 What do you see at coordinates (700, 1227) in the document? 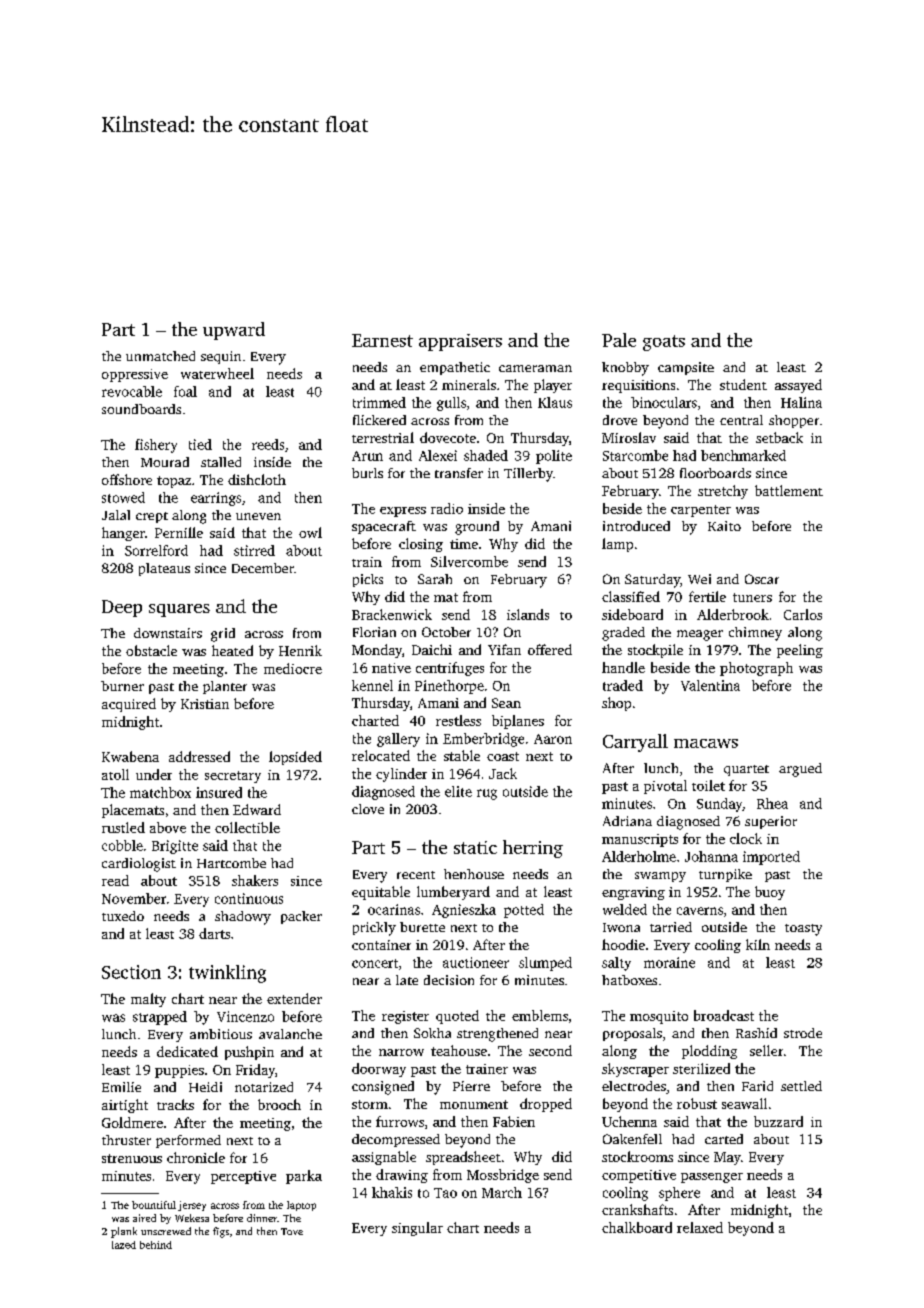
I see `relaxed` at bounding box center [700, 1227].
